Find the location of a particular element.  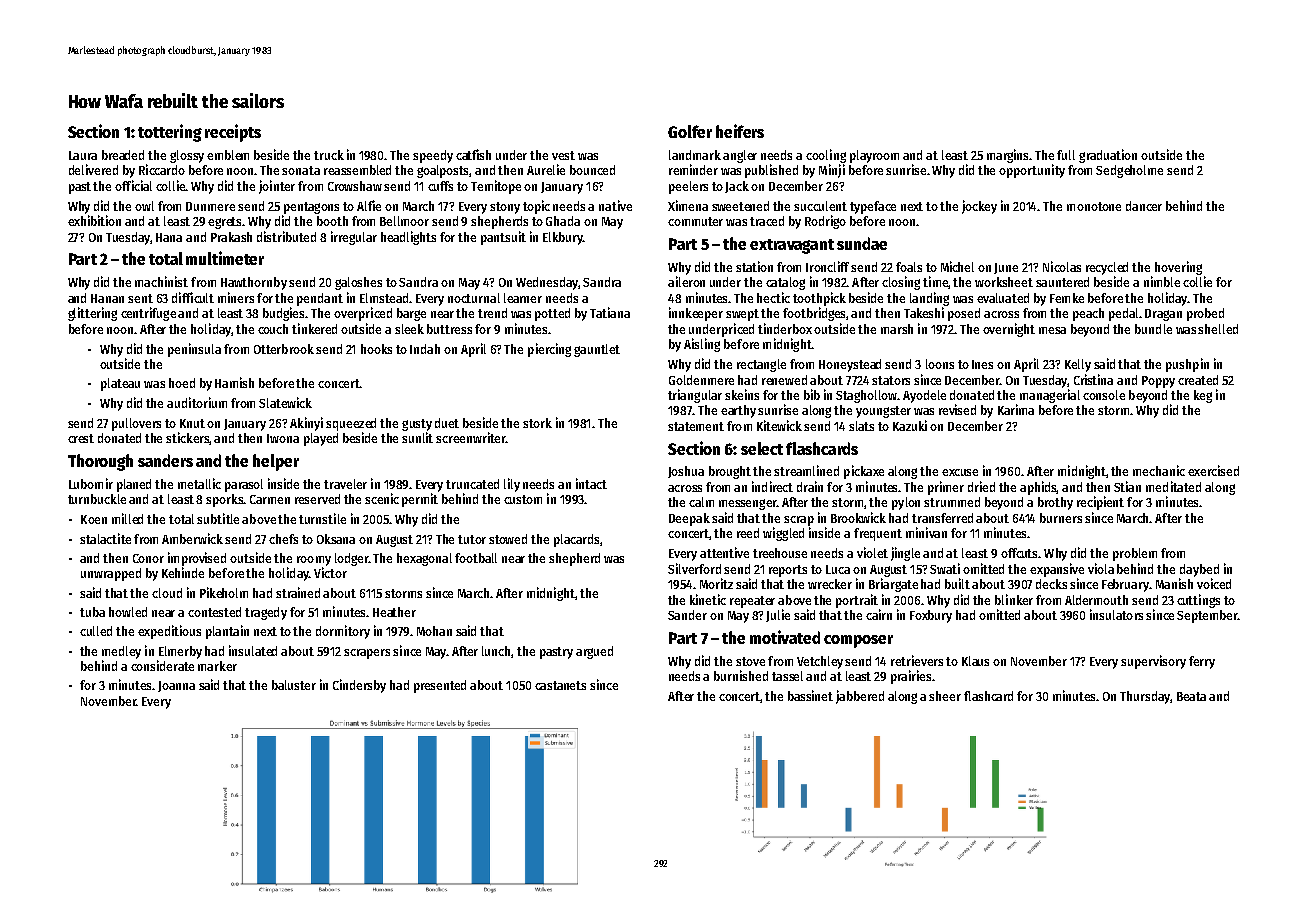

tottering is located at coordinates (170, 133).
